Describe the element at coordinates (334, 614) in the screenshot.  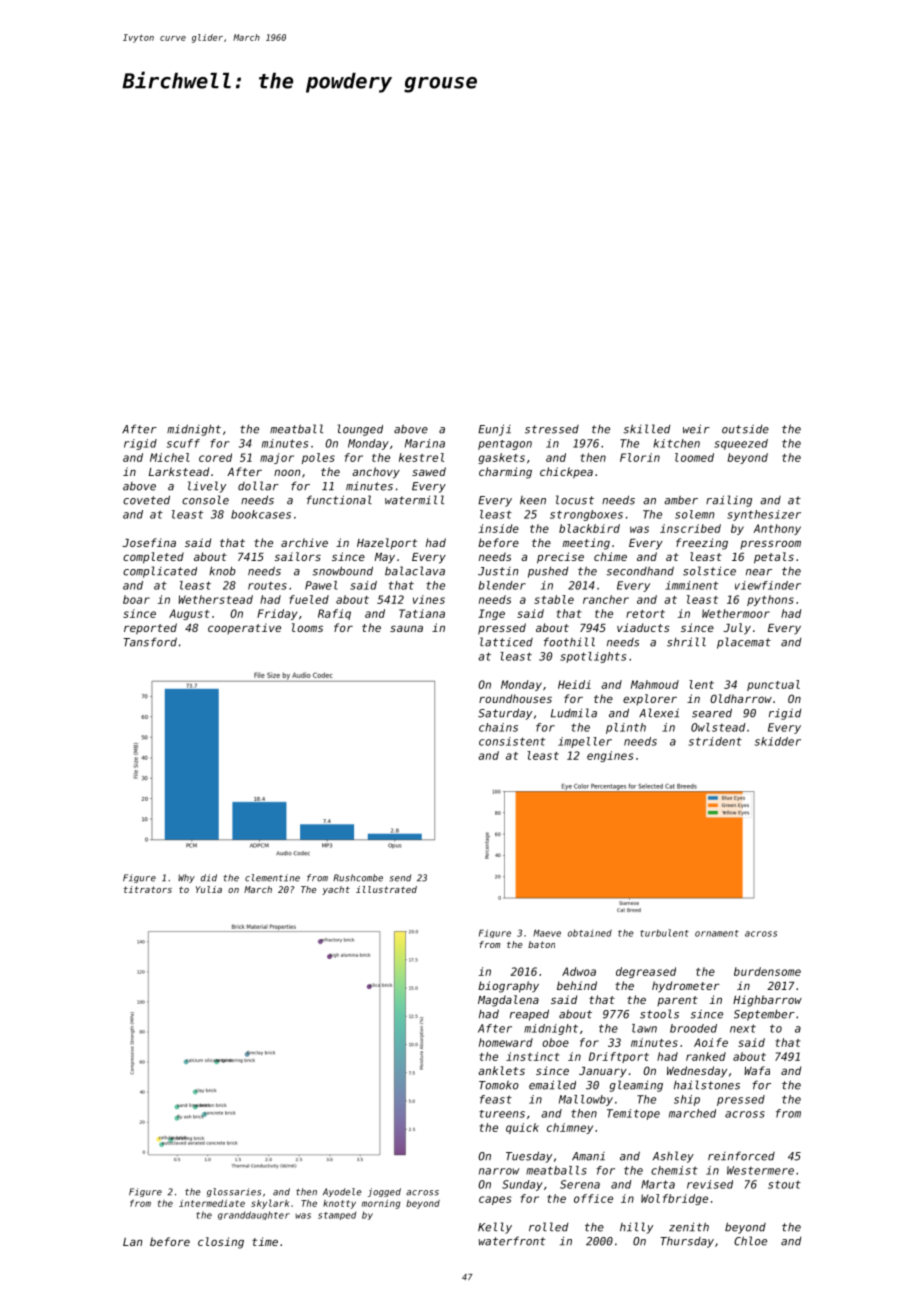
I see `Rafiq` at that location.
